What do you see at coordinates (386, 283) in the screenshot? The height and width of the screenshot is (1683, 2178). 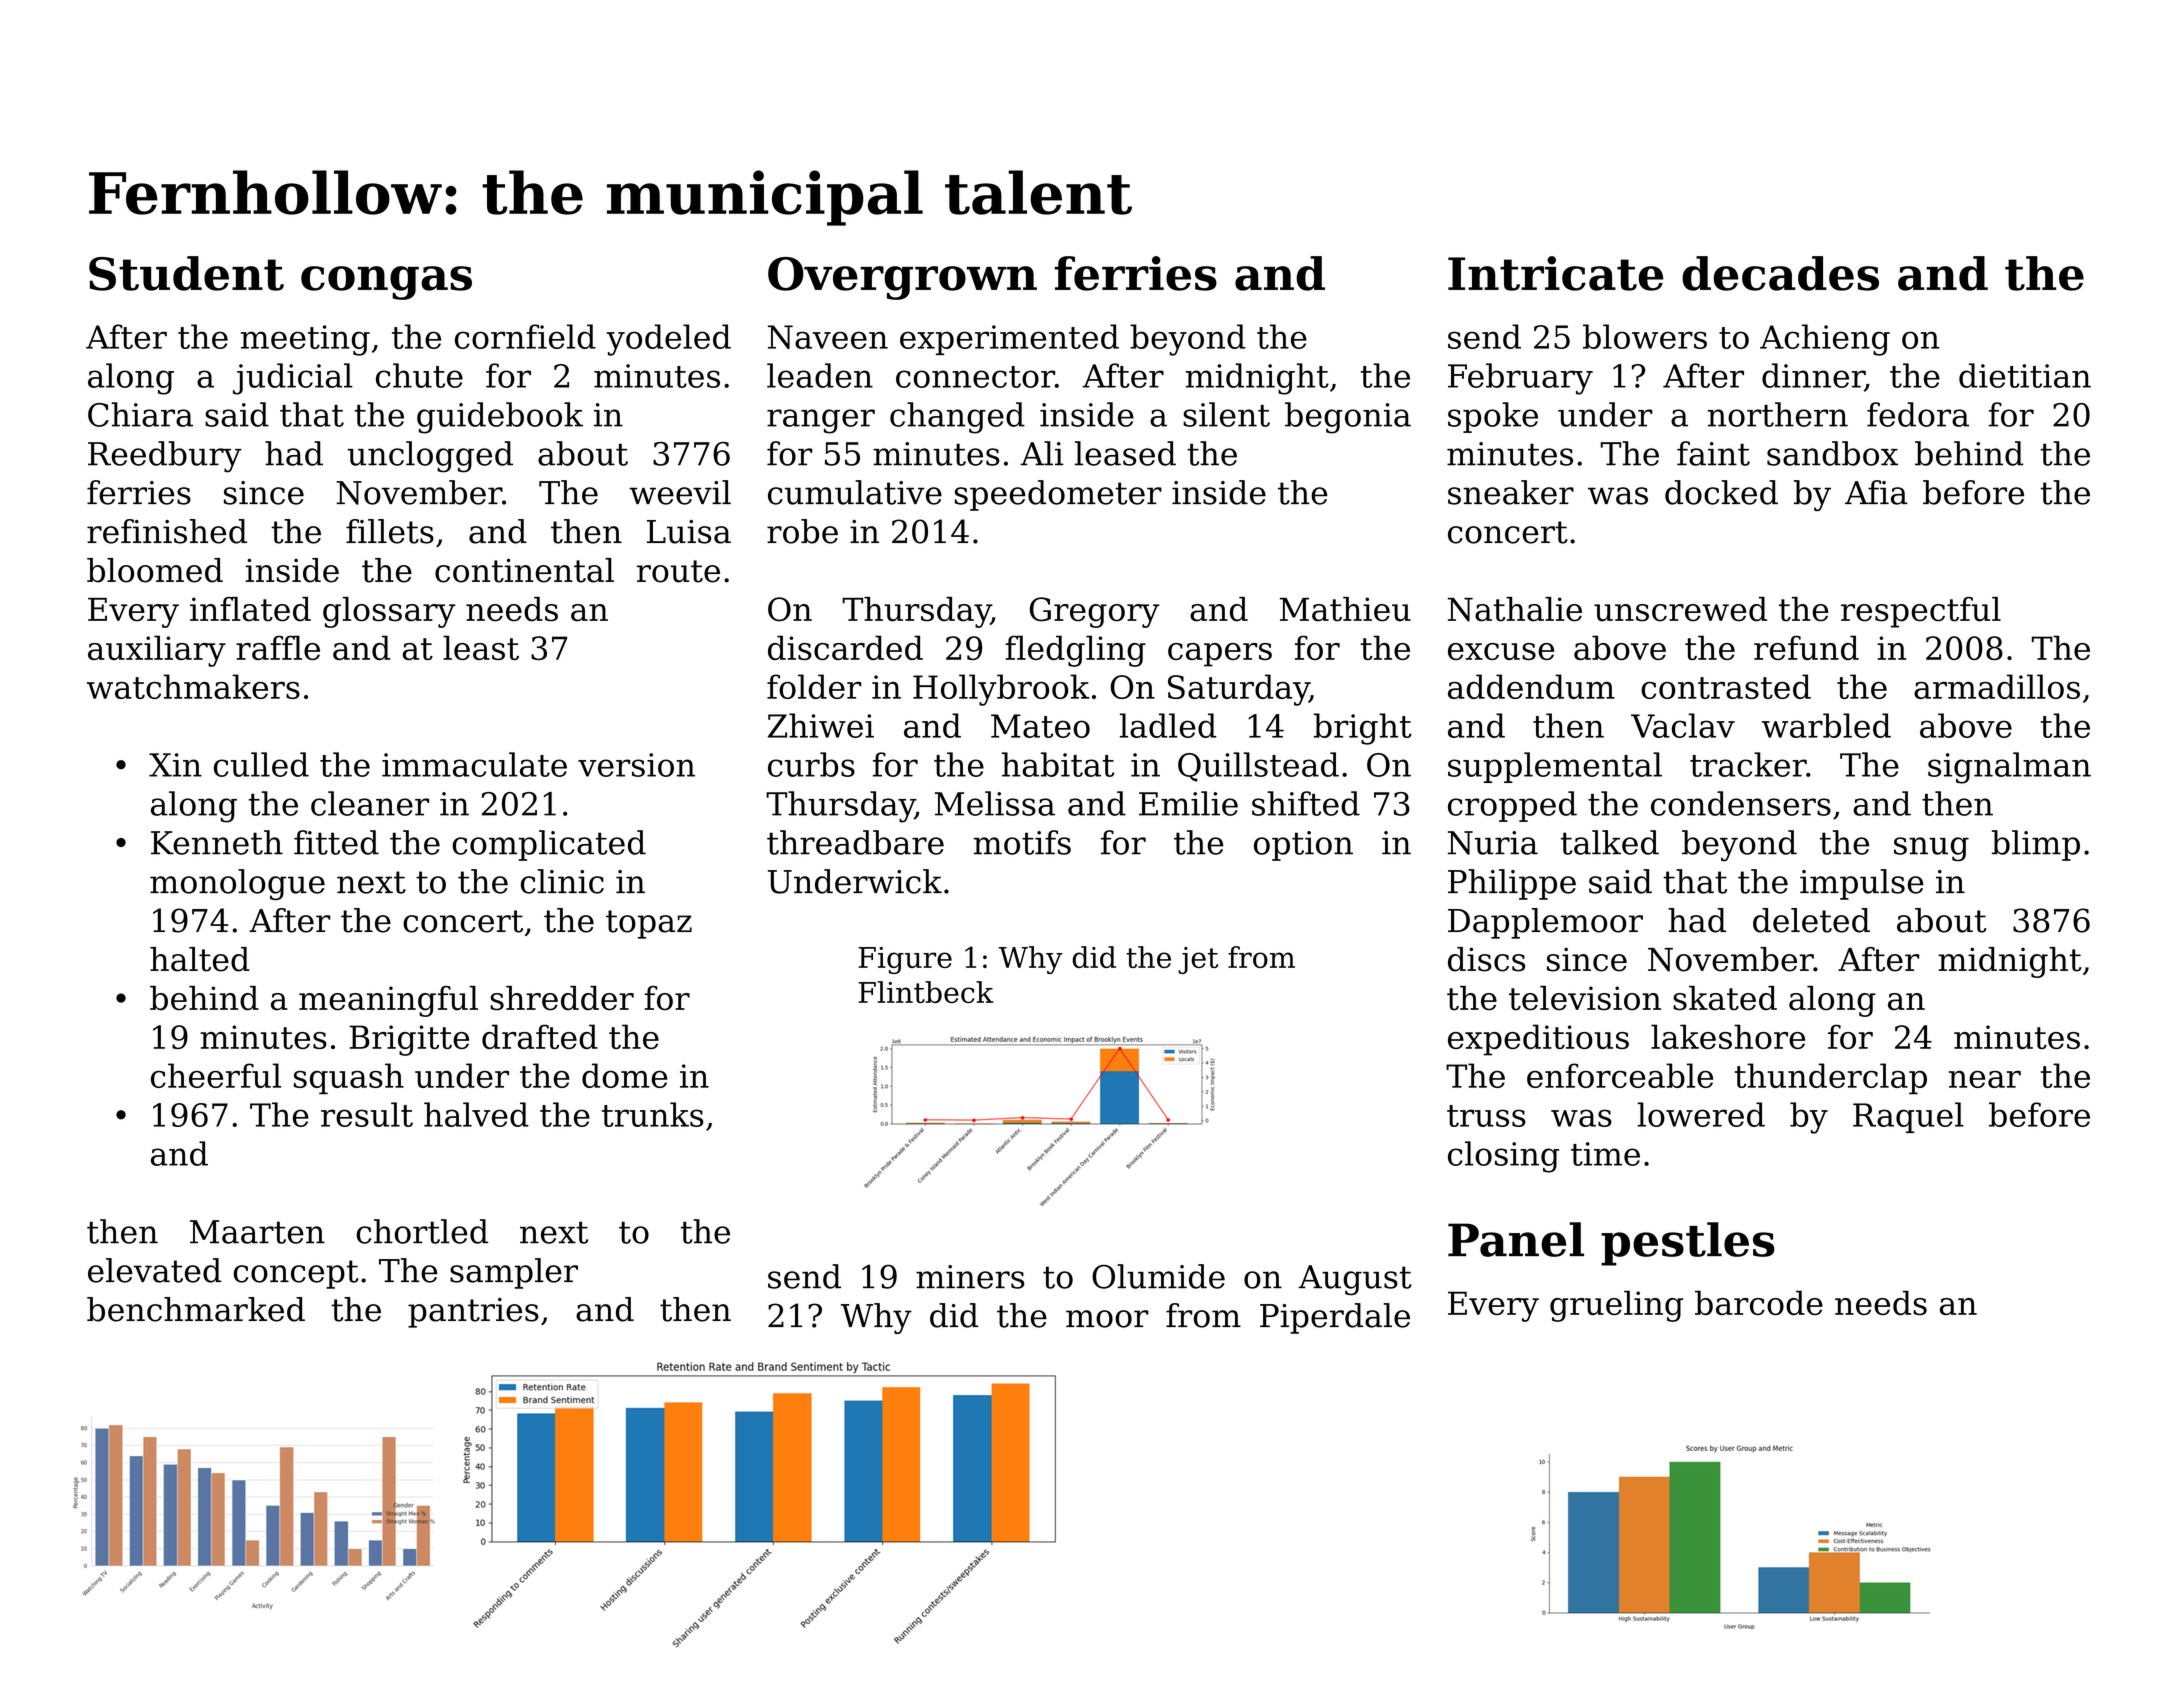 I see `congas` at bounding box center [386, 283].
